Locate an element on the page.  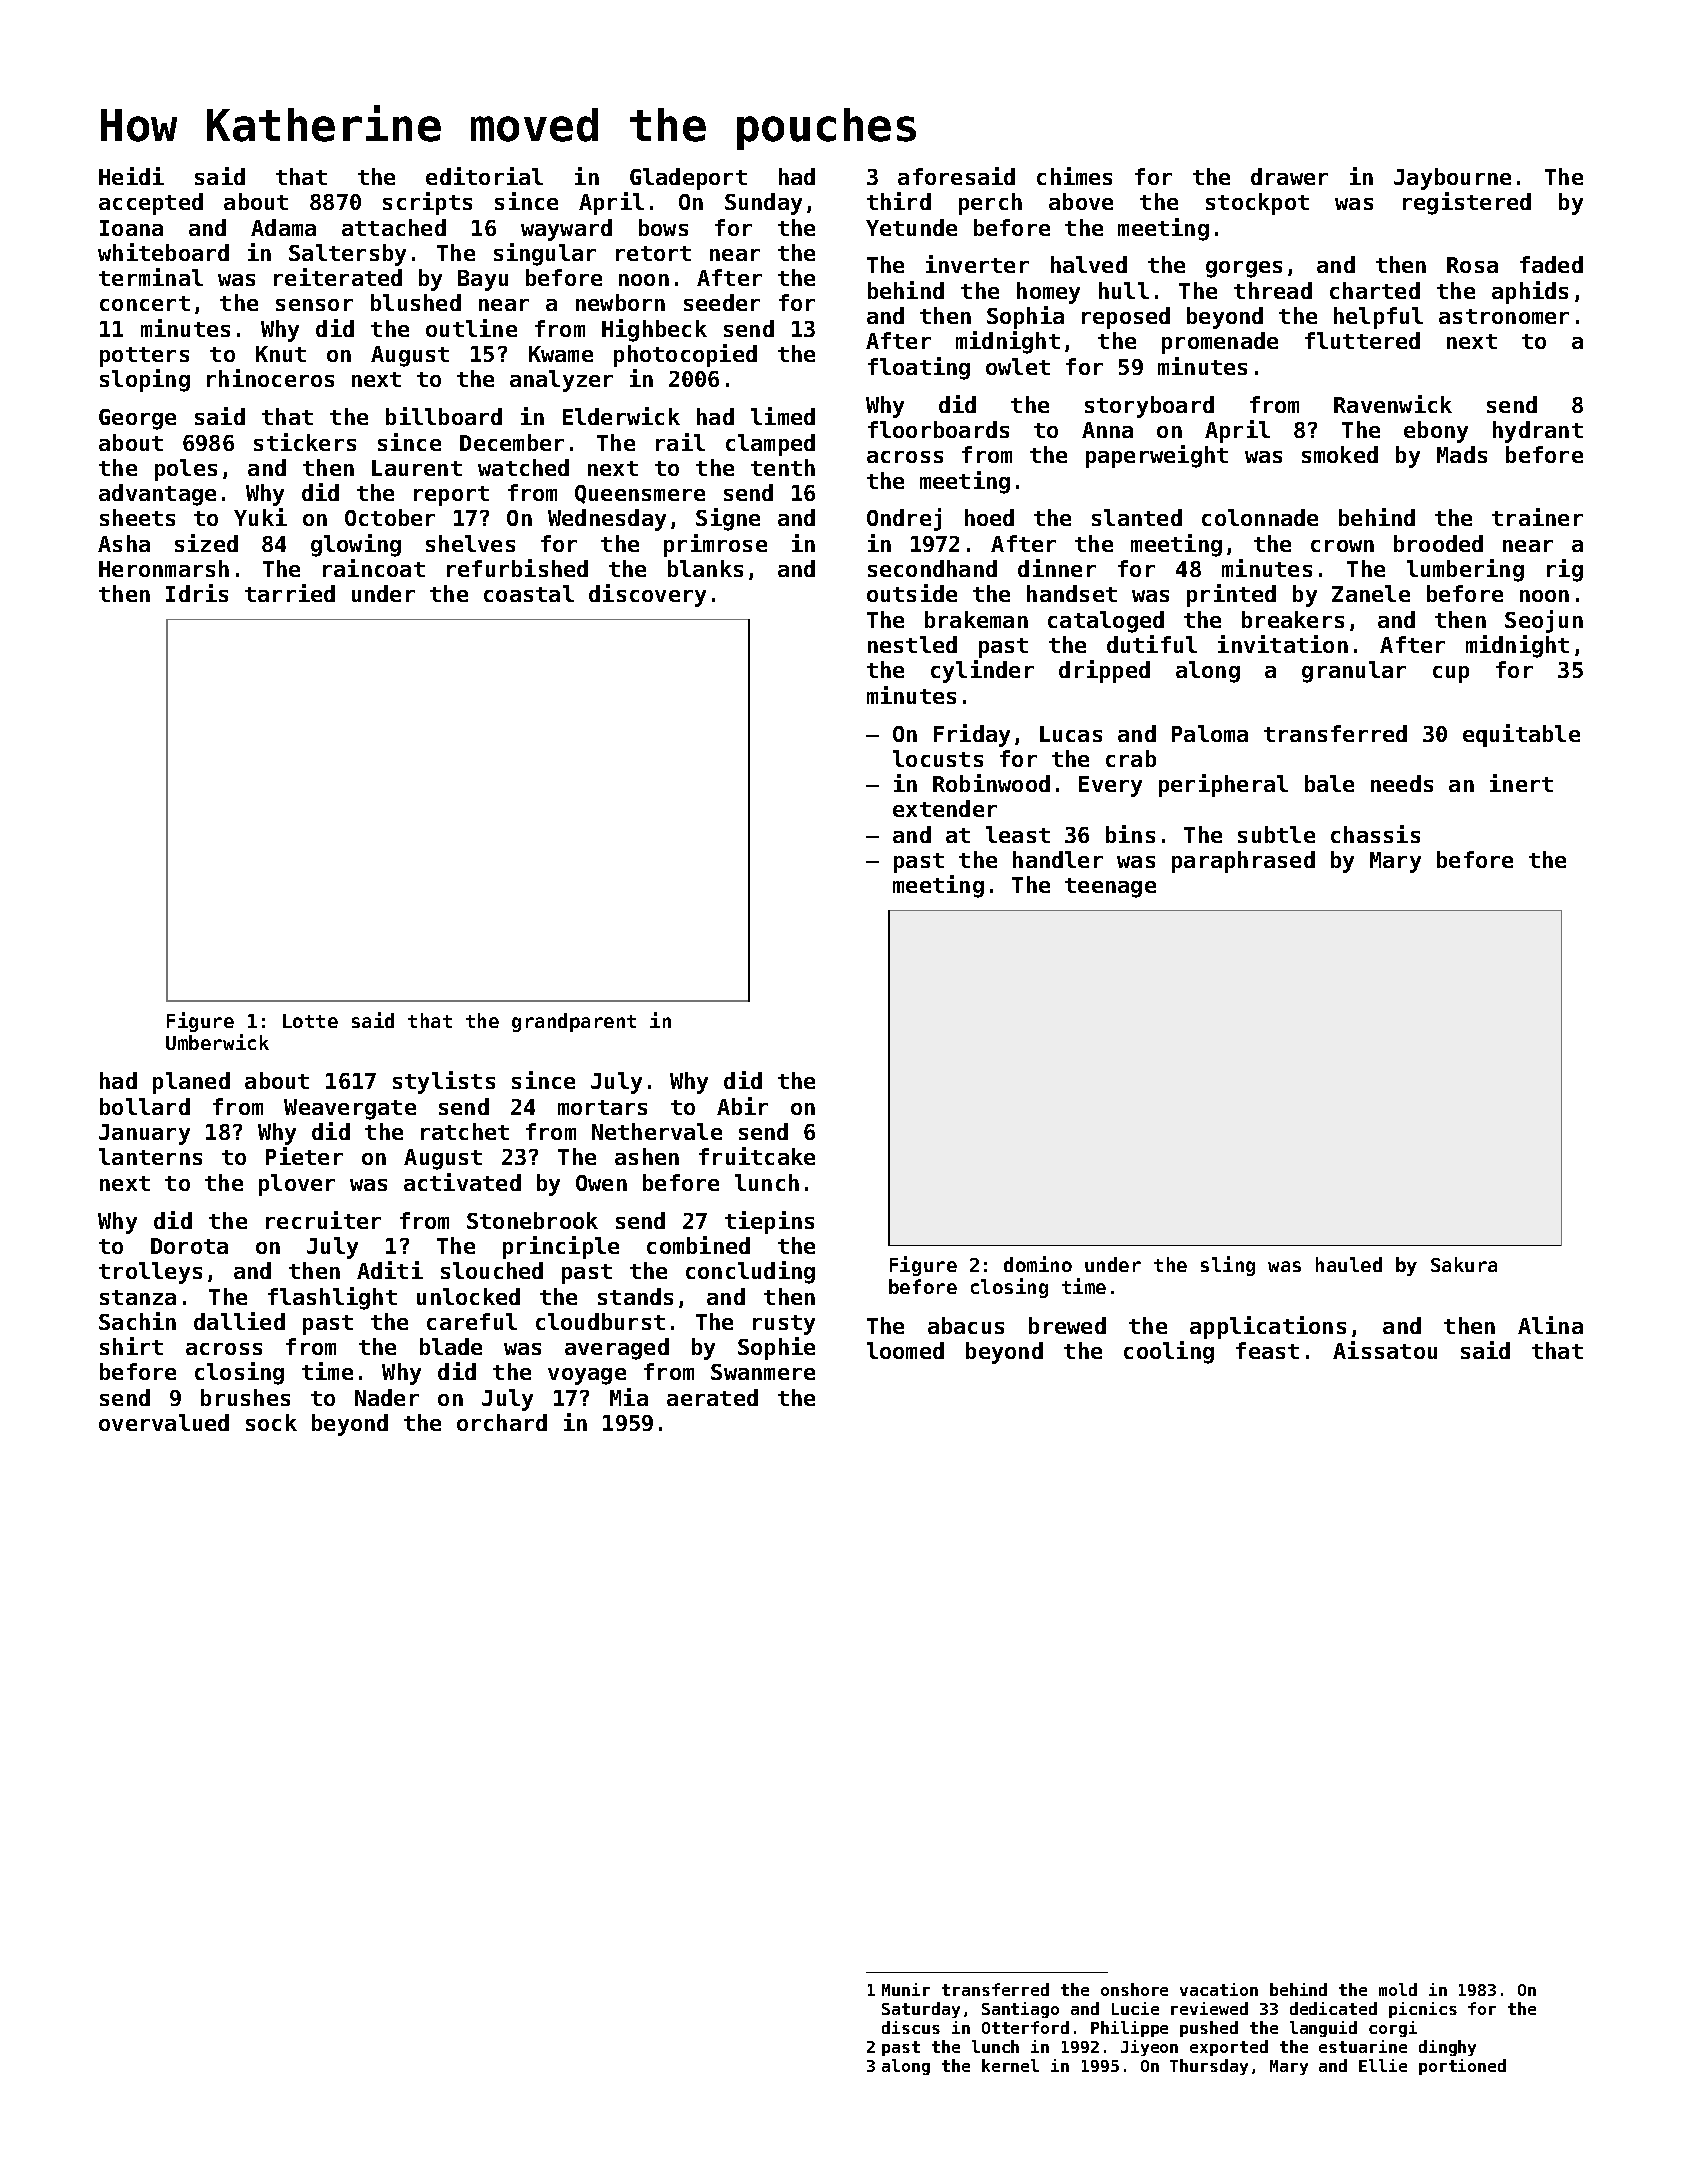
Lotte is located at coordinates (310, 1021).
